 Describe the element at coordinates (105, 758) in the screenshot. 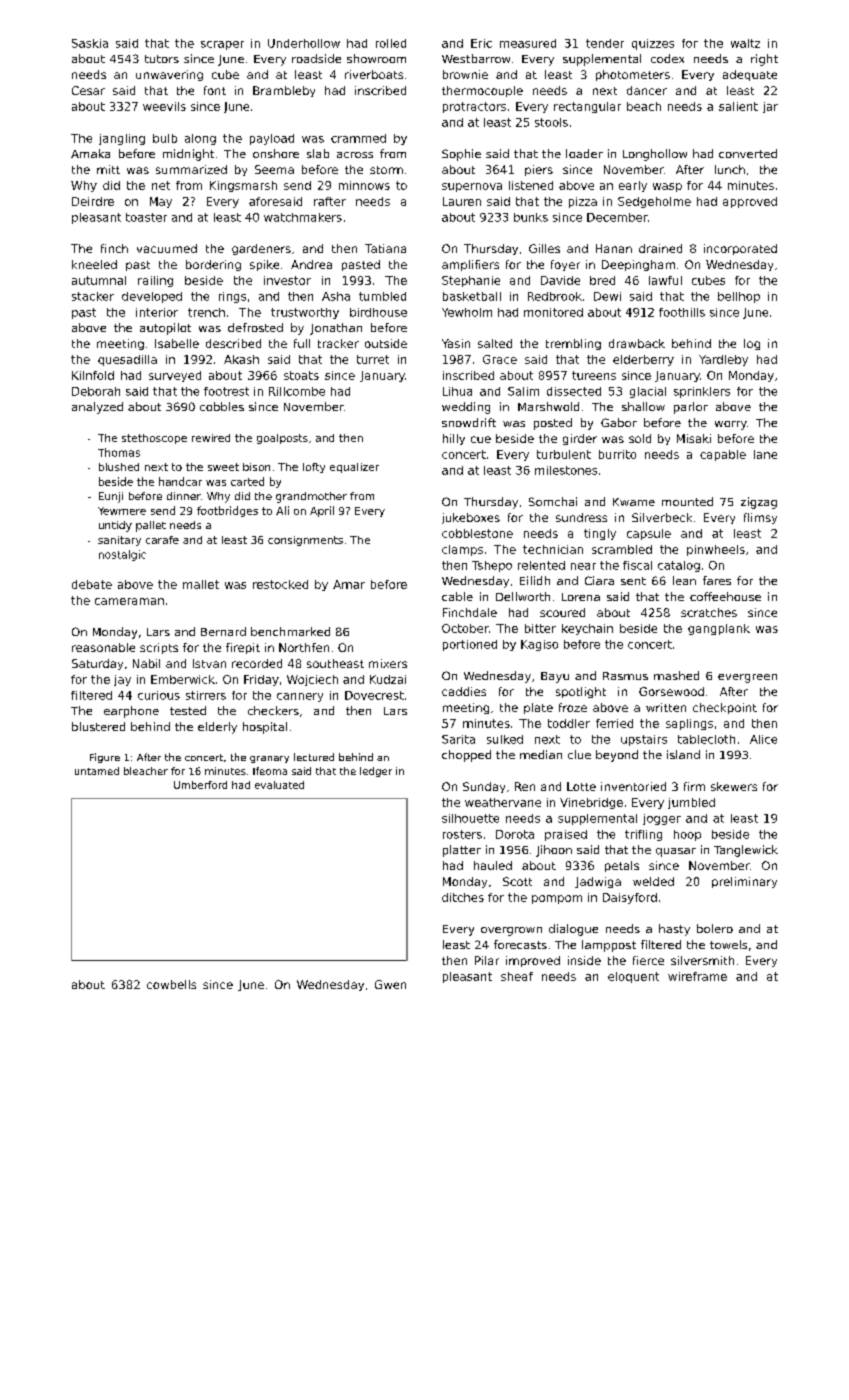

I see `Figure` at that location.
